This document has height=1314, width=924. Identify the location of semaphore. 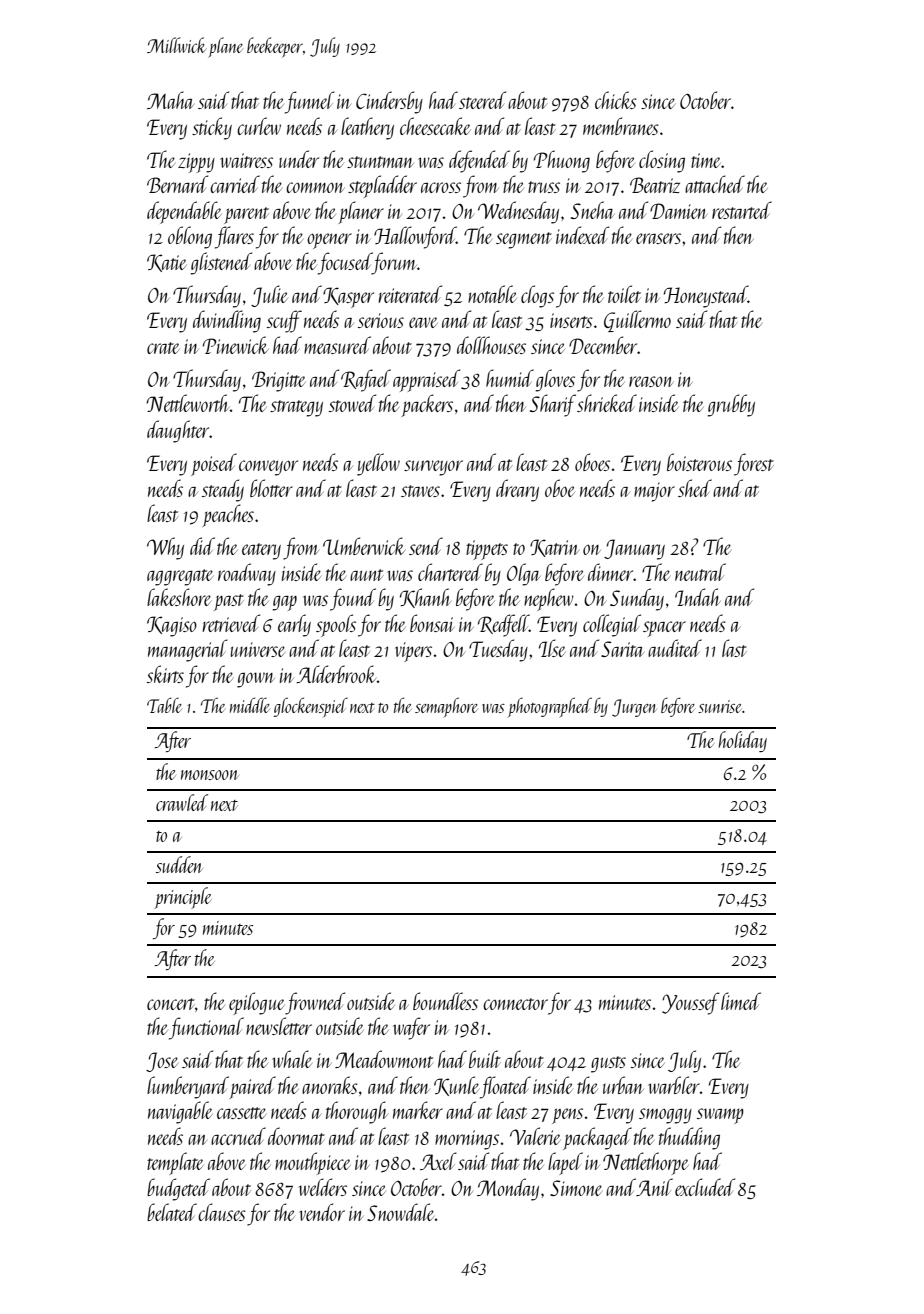
(446, 707).
